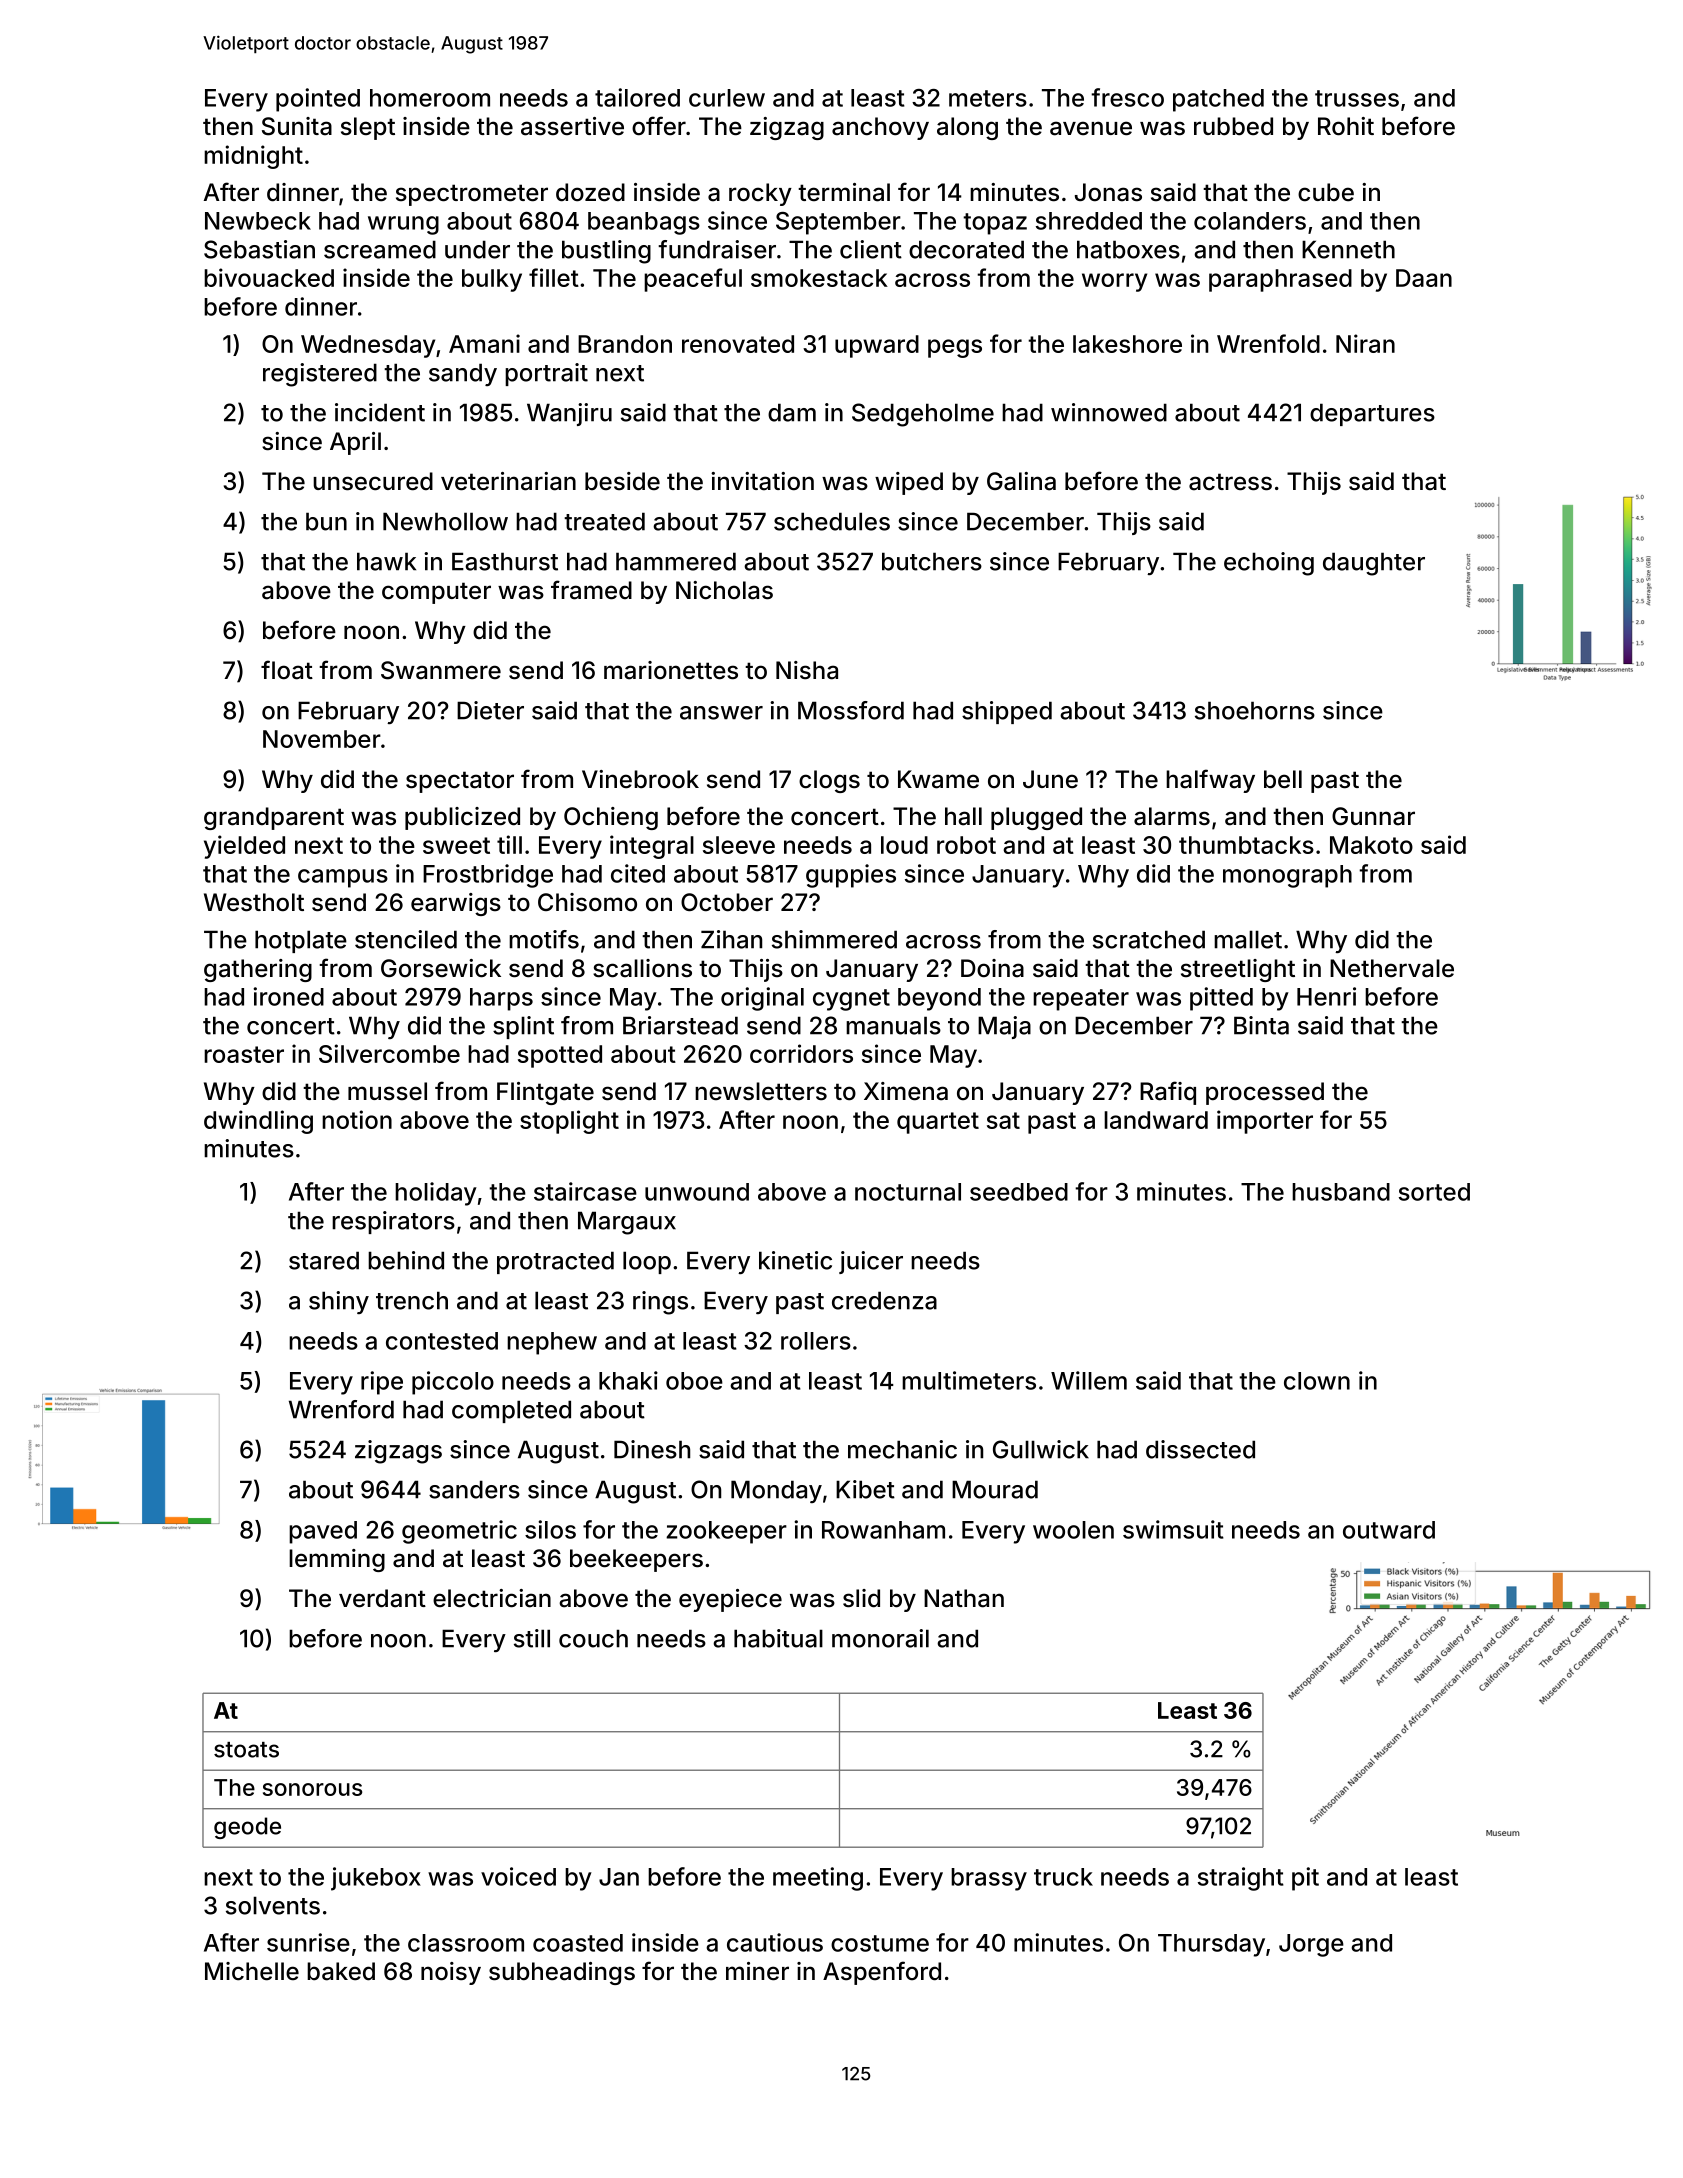 This screenshot has width=1683, height=2178. Describe the element at coordinates (1269, 564) in the screenshot. I see `echoing` at that location.
